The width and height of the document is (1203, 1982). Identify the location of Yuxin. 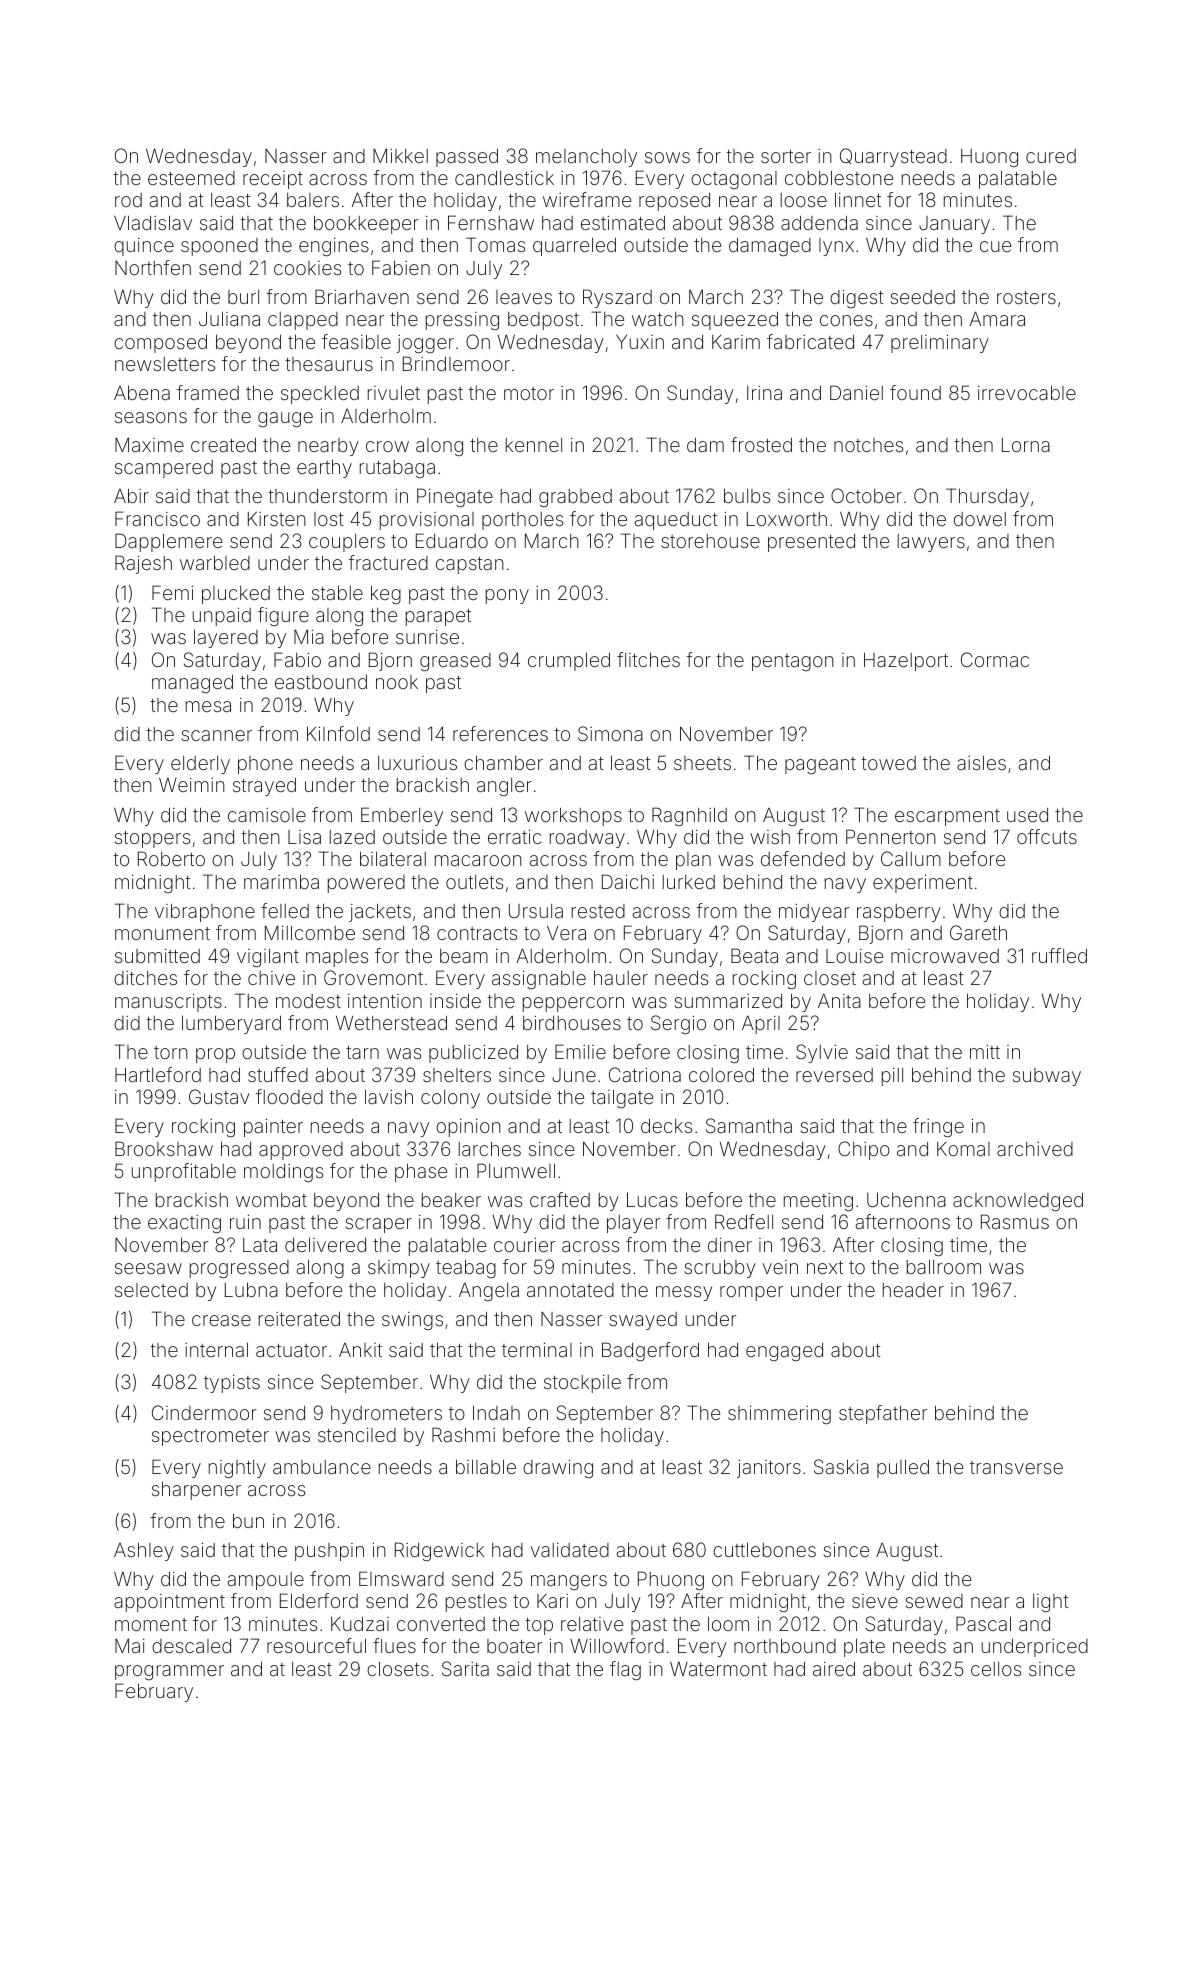
(640, 341).
